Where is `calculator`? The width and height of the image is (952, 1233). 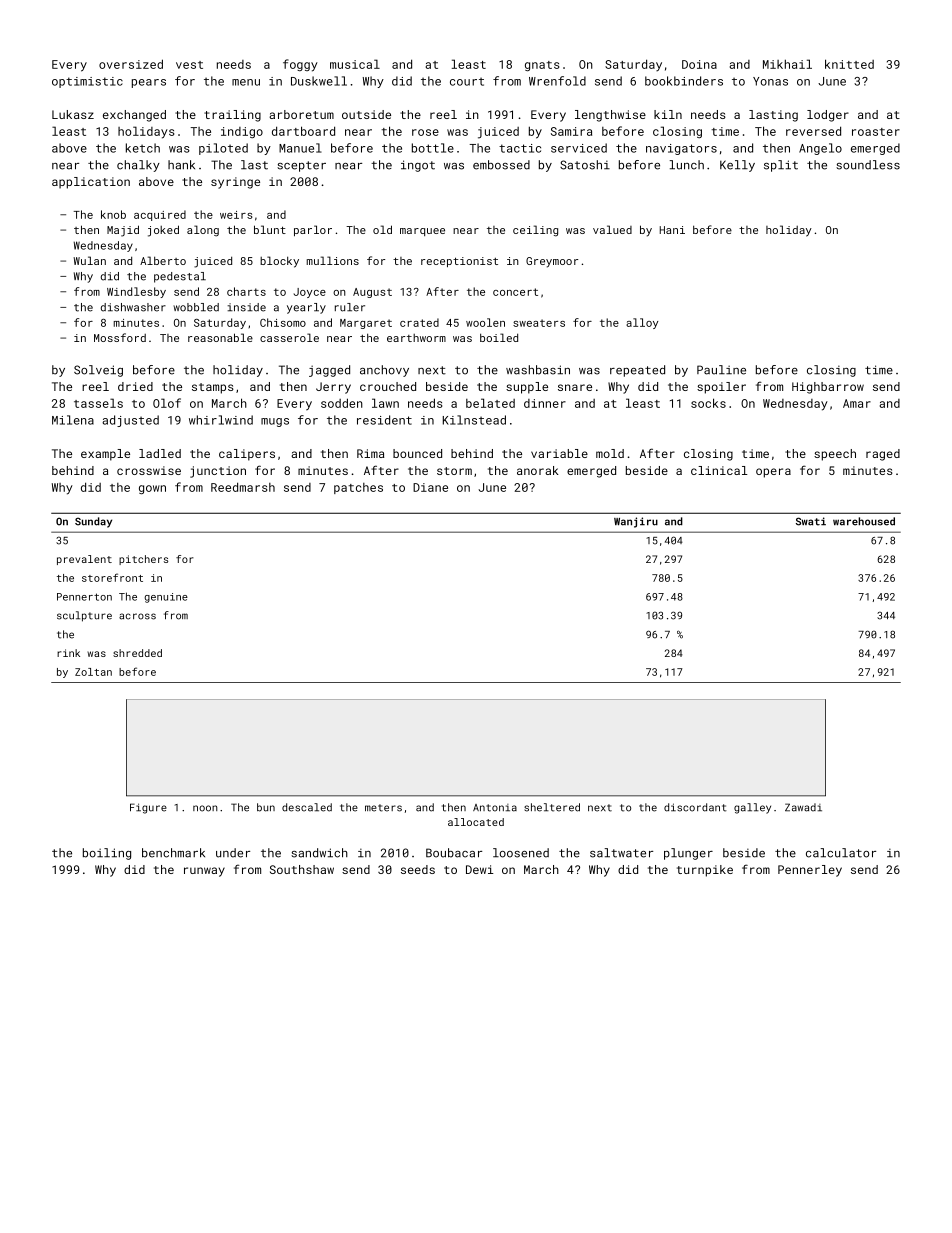
calculator is located at coordinates (841, 853).
